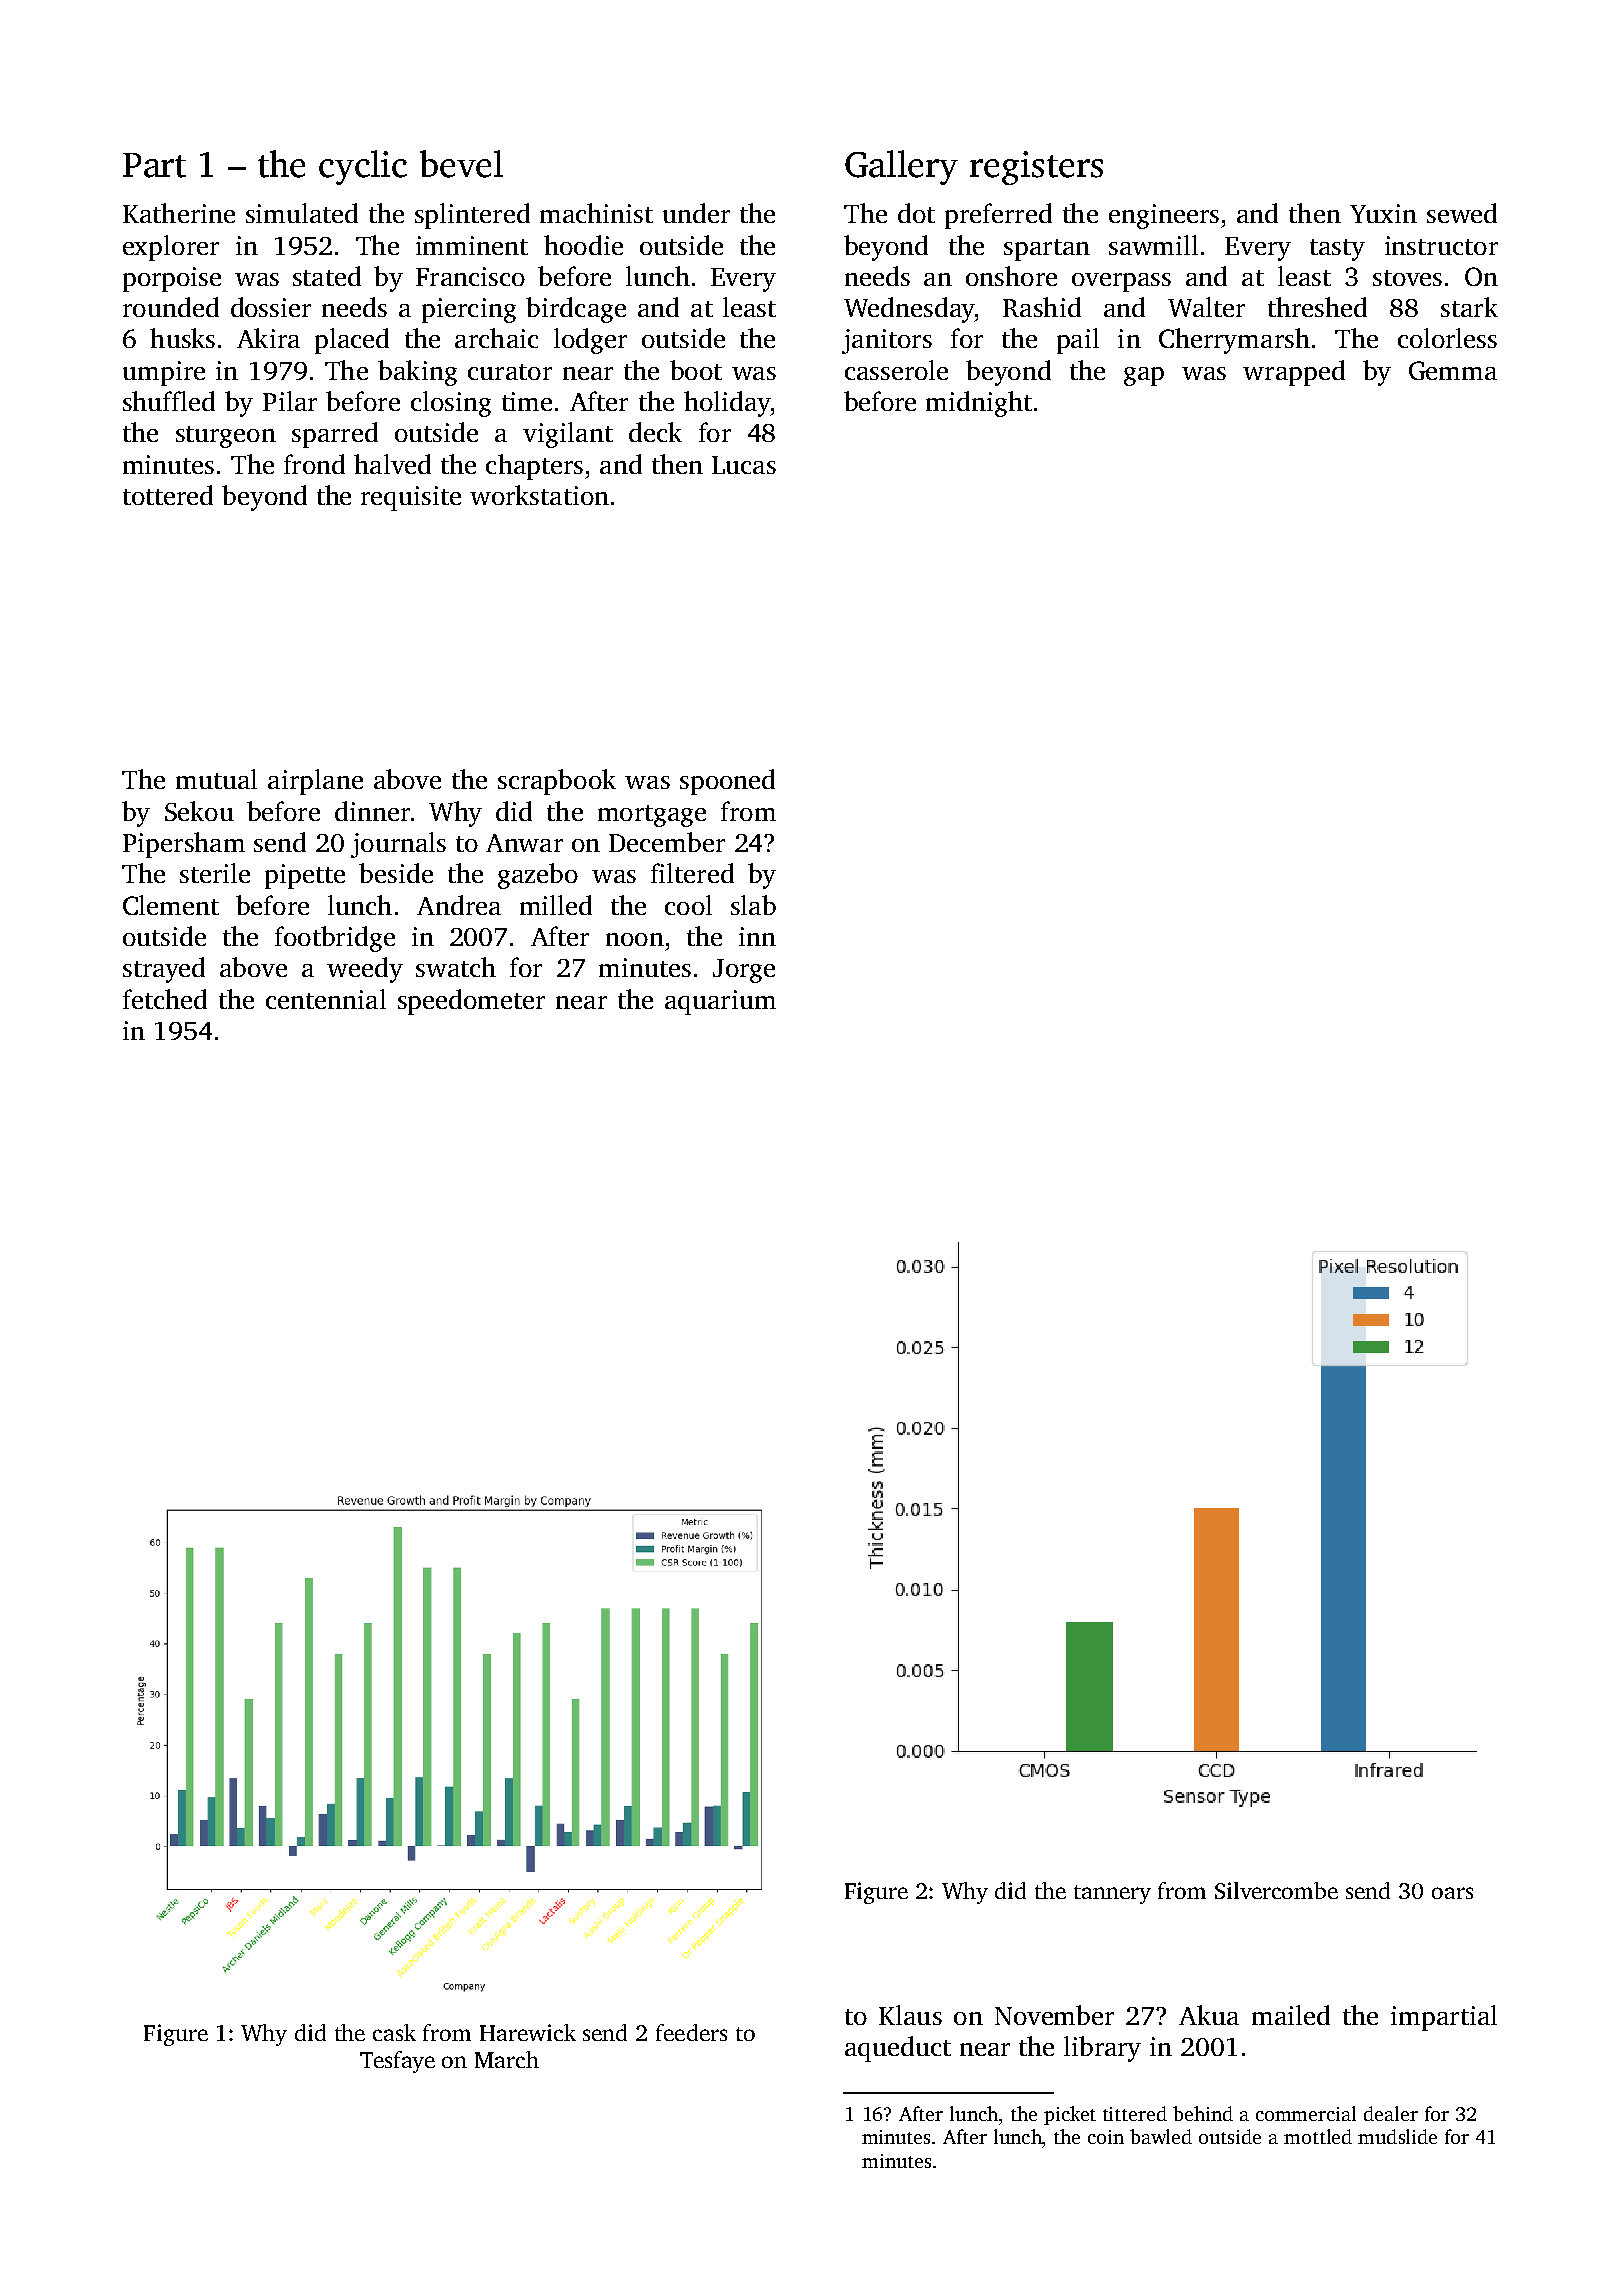  I want to click on centennial, so click(326, 999).
